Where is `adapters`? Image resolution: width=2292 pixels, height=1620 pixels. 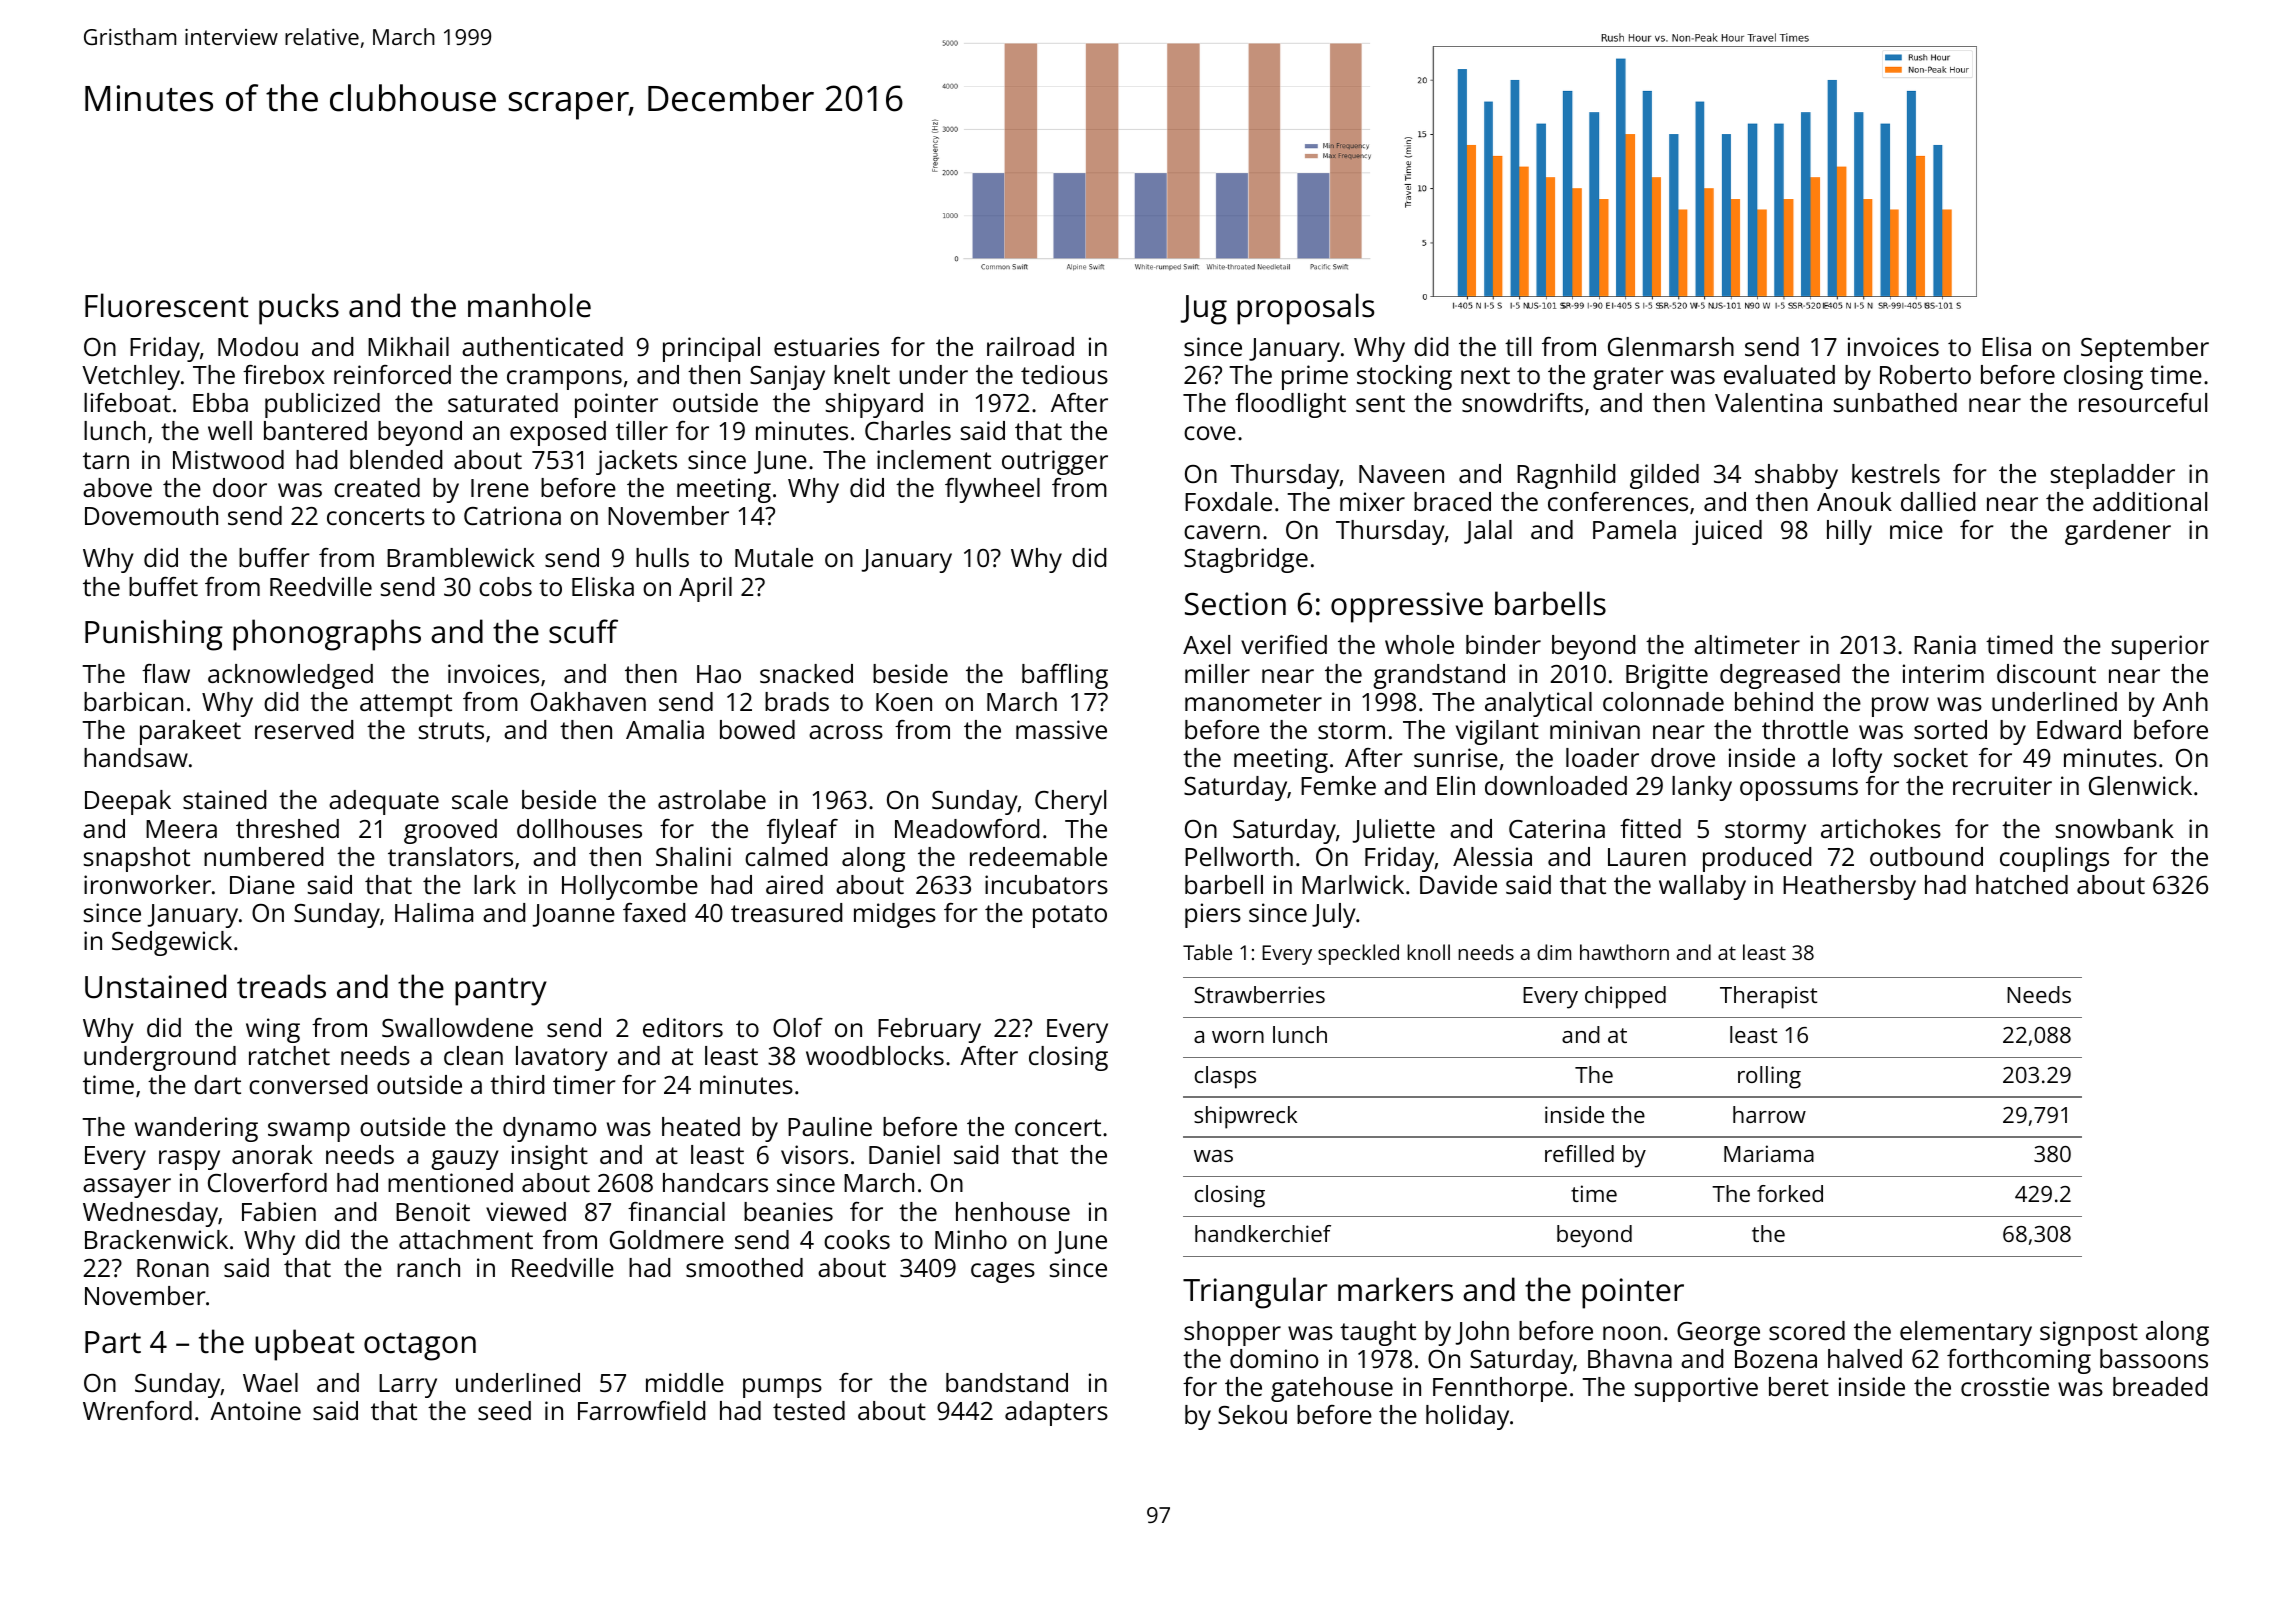 adapters is located at coordinates (1056, 1413).
